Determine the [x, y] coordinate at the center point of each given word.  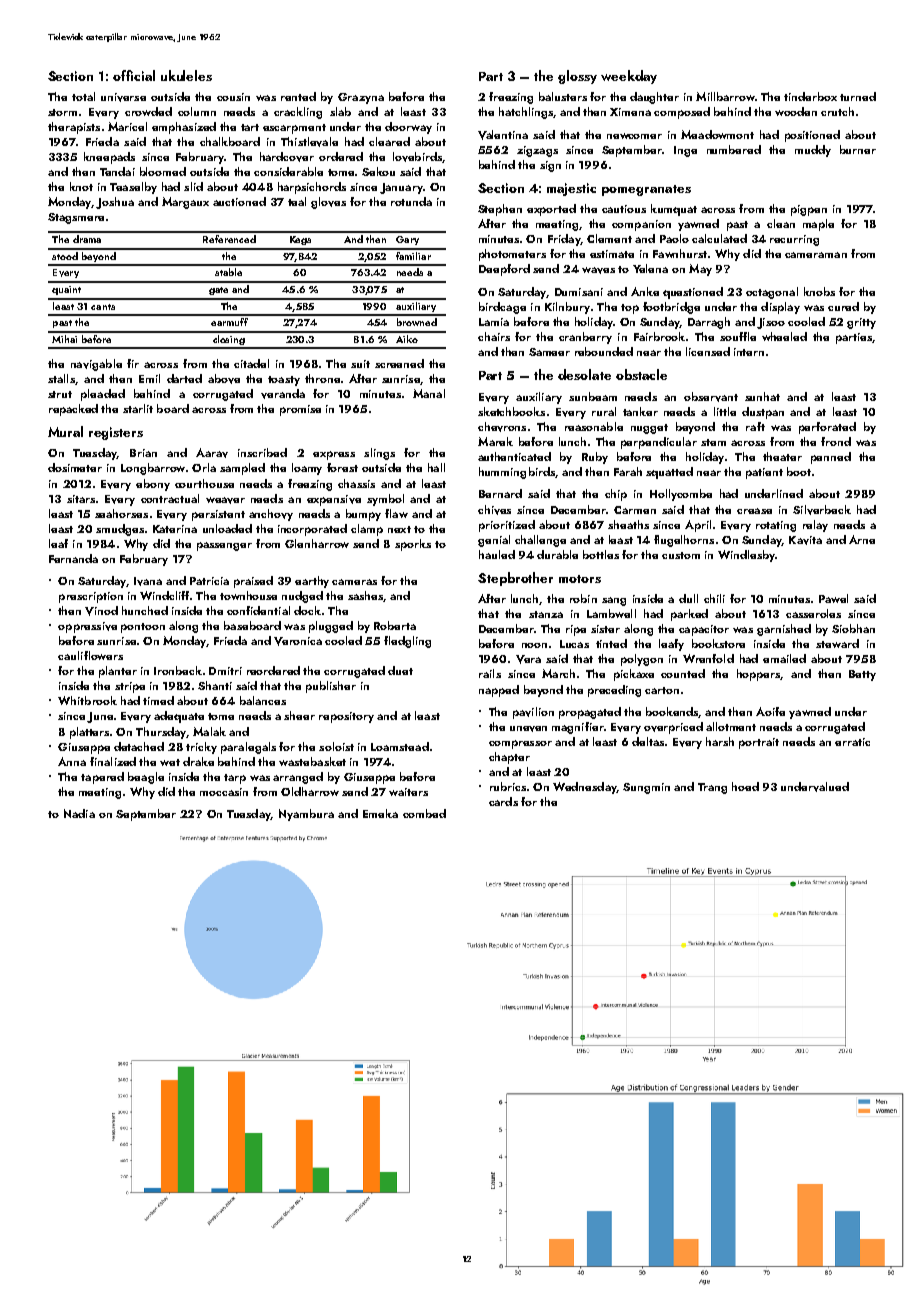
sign [550, 166]
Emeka [380, 813]
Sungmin [646, 788]
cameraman [816, 255]
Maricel [127, 126]
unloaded [227, 528]
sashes [365, 595]
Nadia [79, 813]
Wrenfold [708, 658]
